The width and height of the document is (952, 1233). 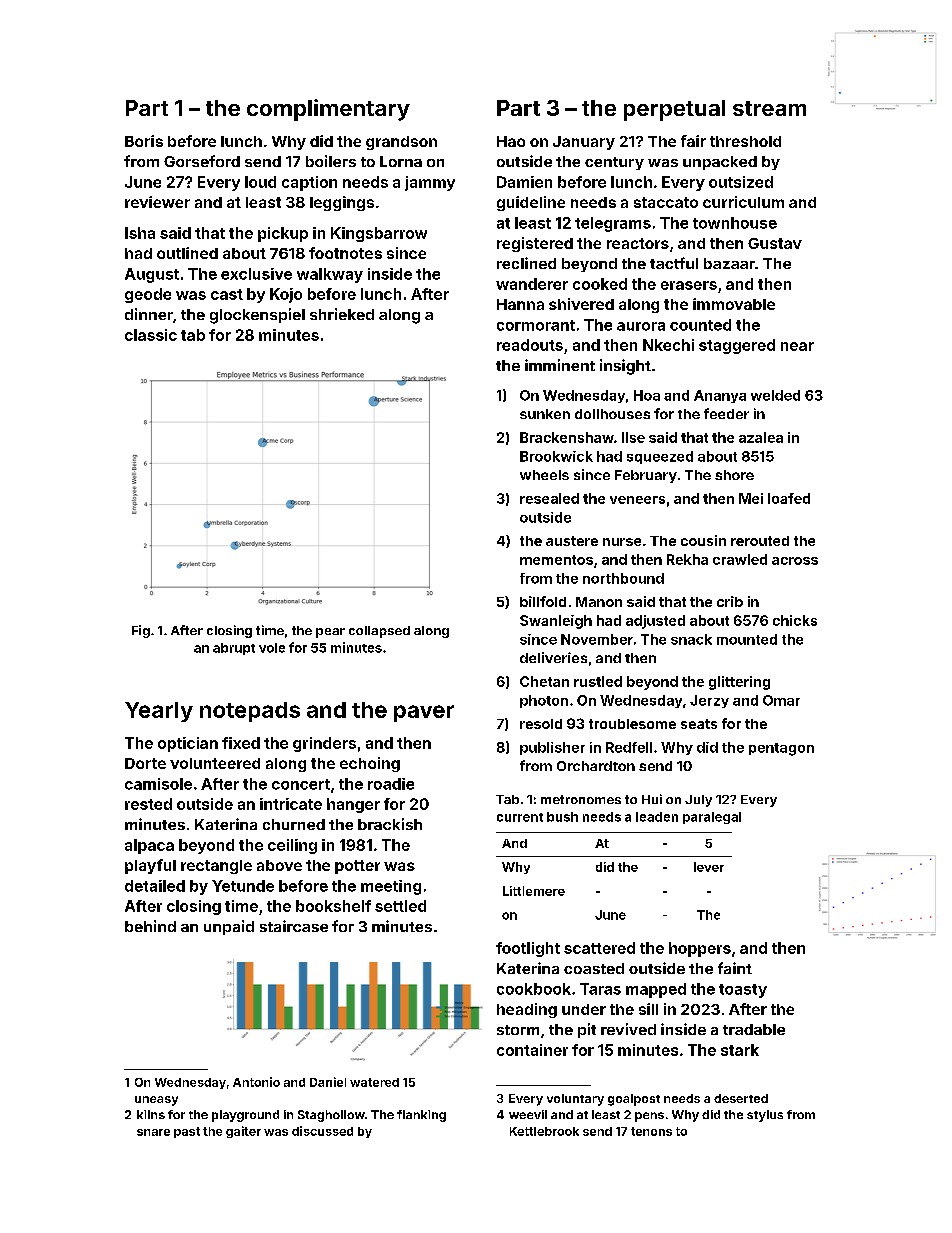 What do you see at coordinates (229, 927) in the document?
I see `unpaid` at bounding box center [229, 927].
